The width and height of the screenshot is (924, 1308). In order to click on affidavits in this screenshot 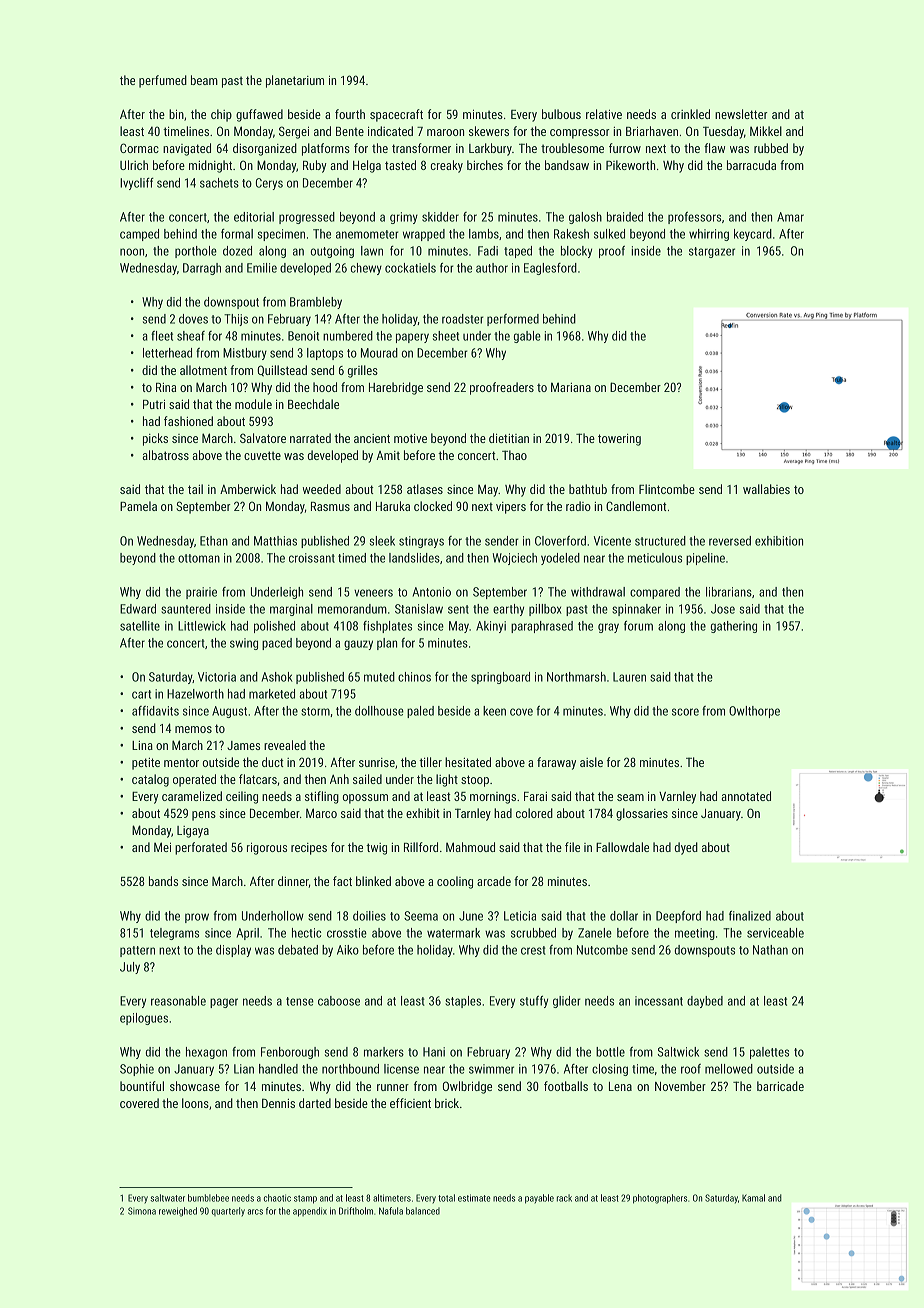, I will do `click(155, 711)`.
